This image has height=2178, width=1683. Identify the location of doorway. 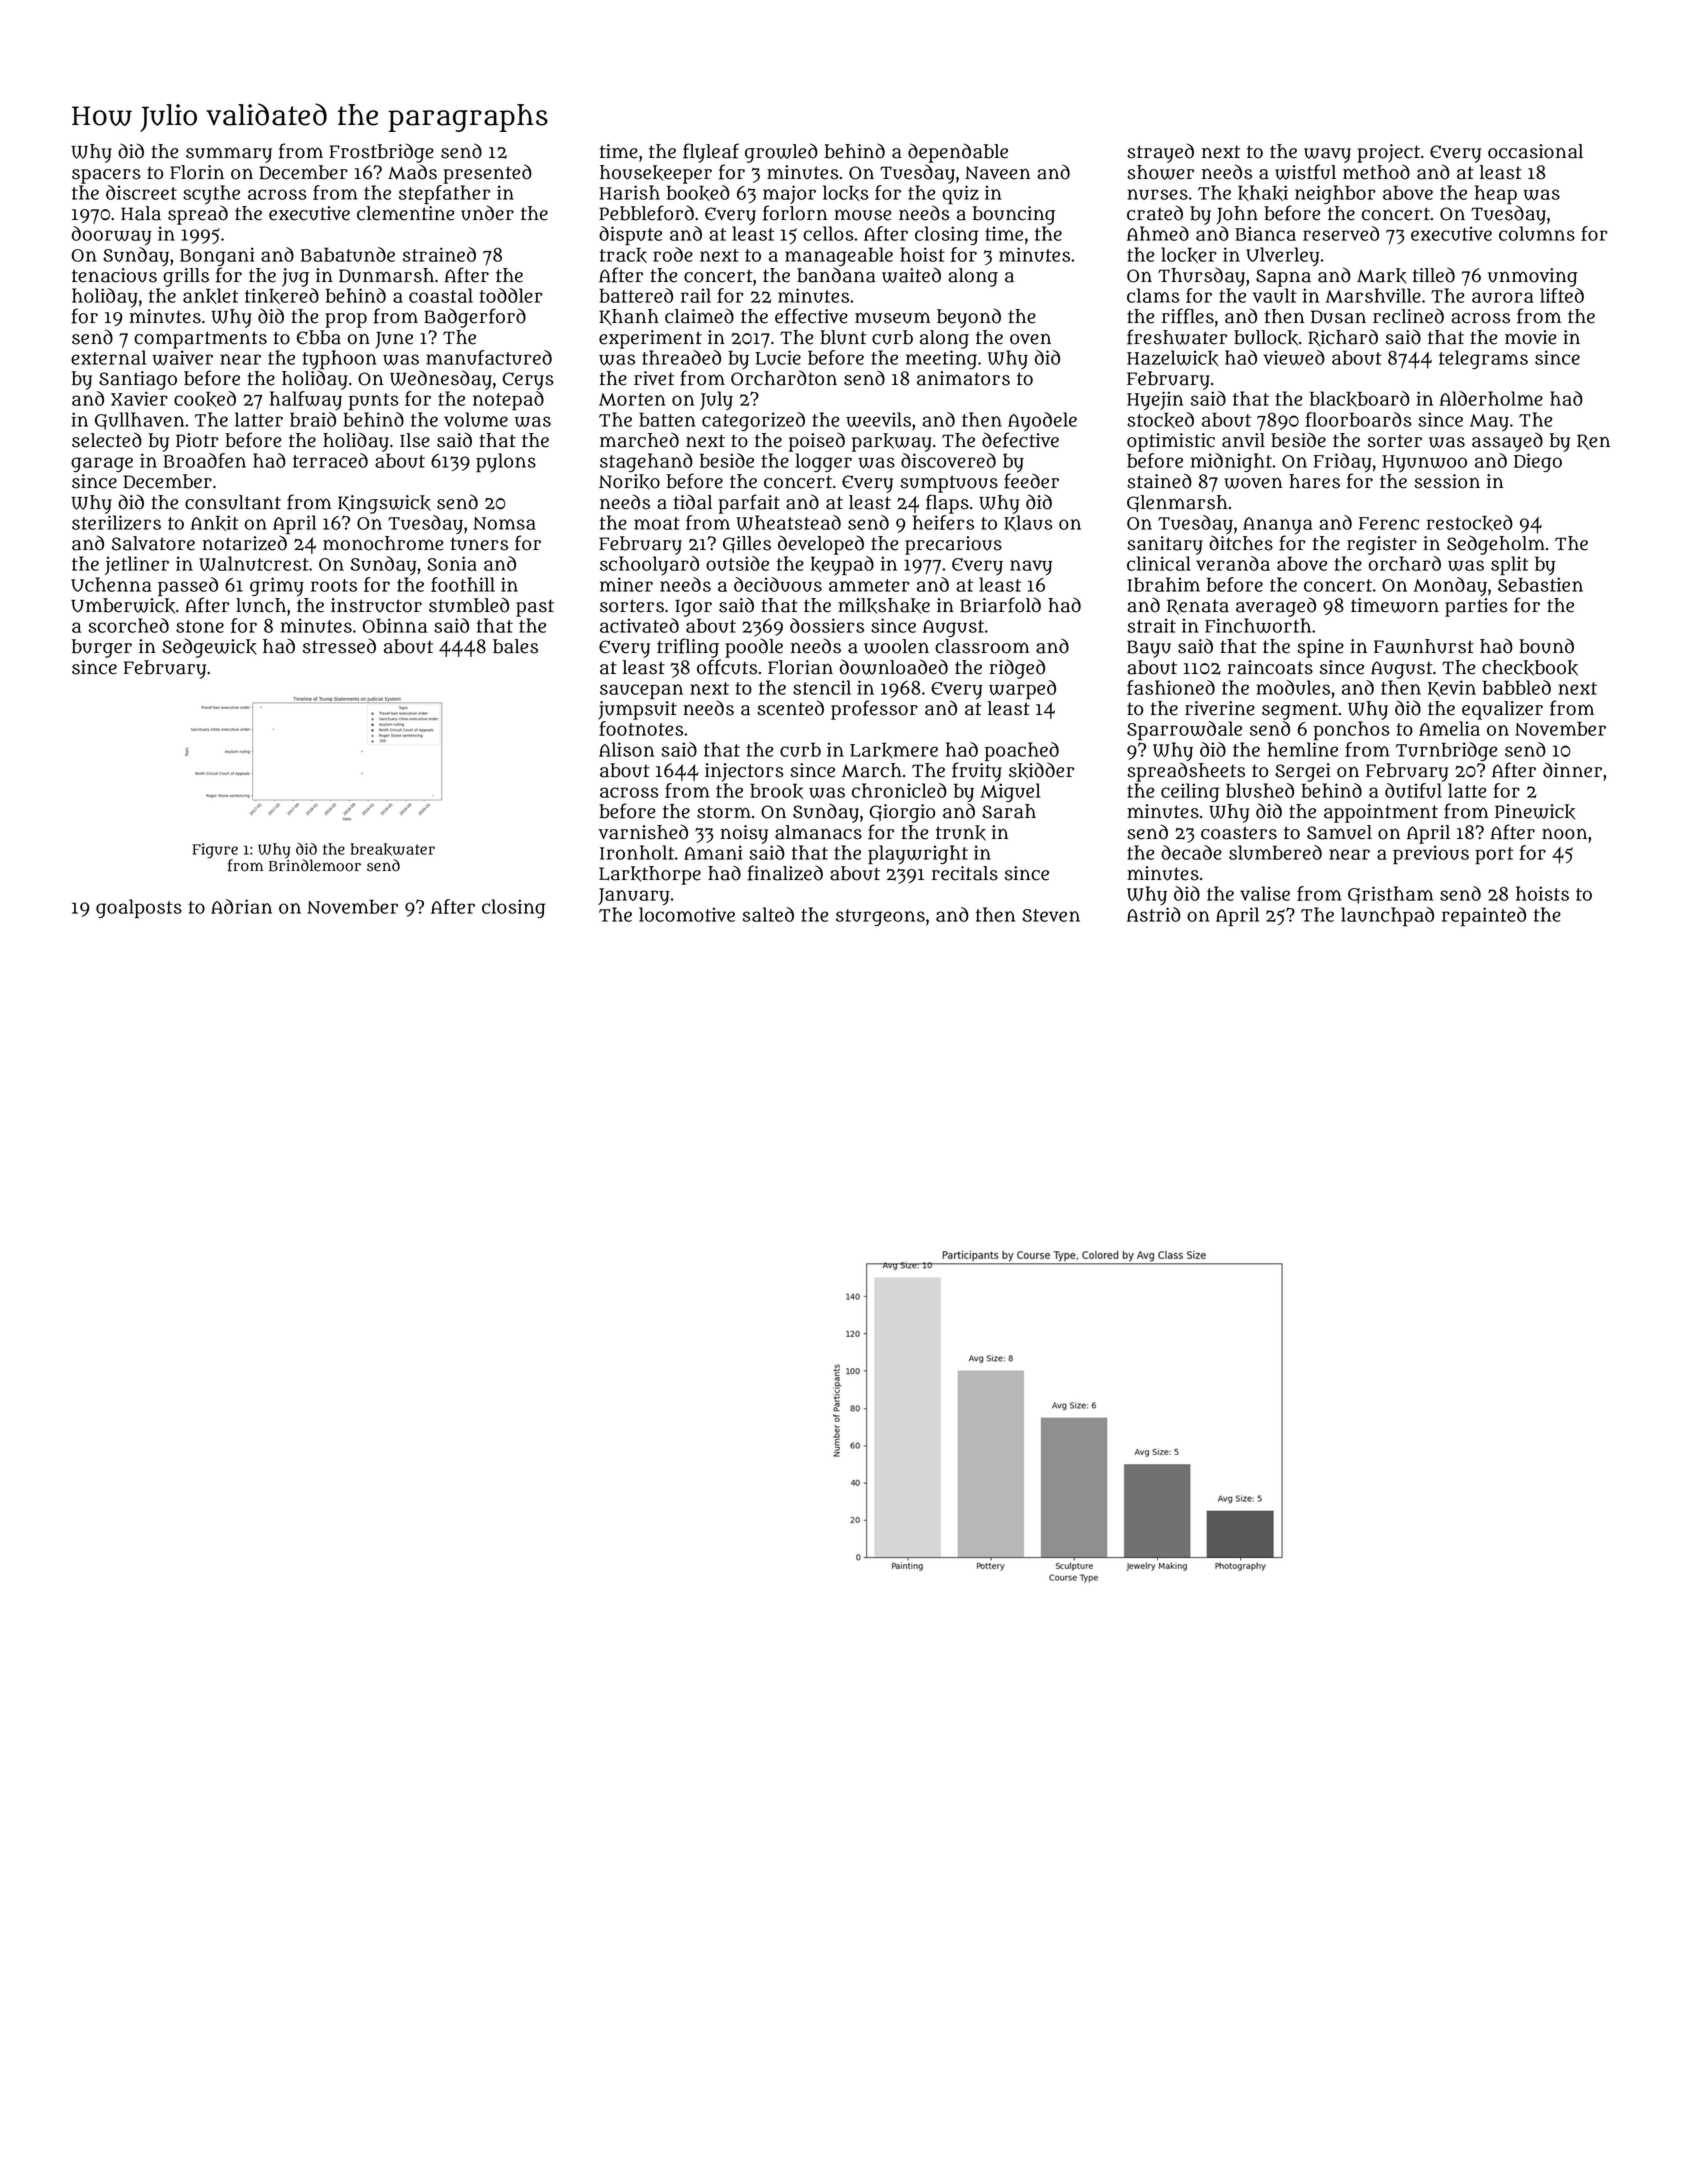
(112, 236).
